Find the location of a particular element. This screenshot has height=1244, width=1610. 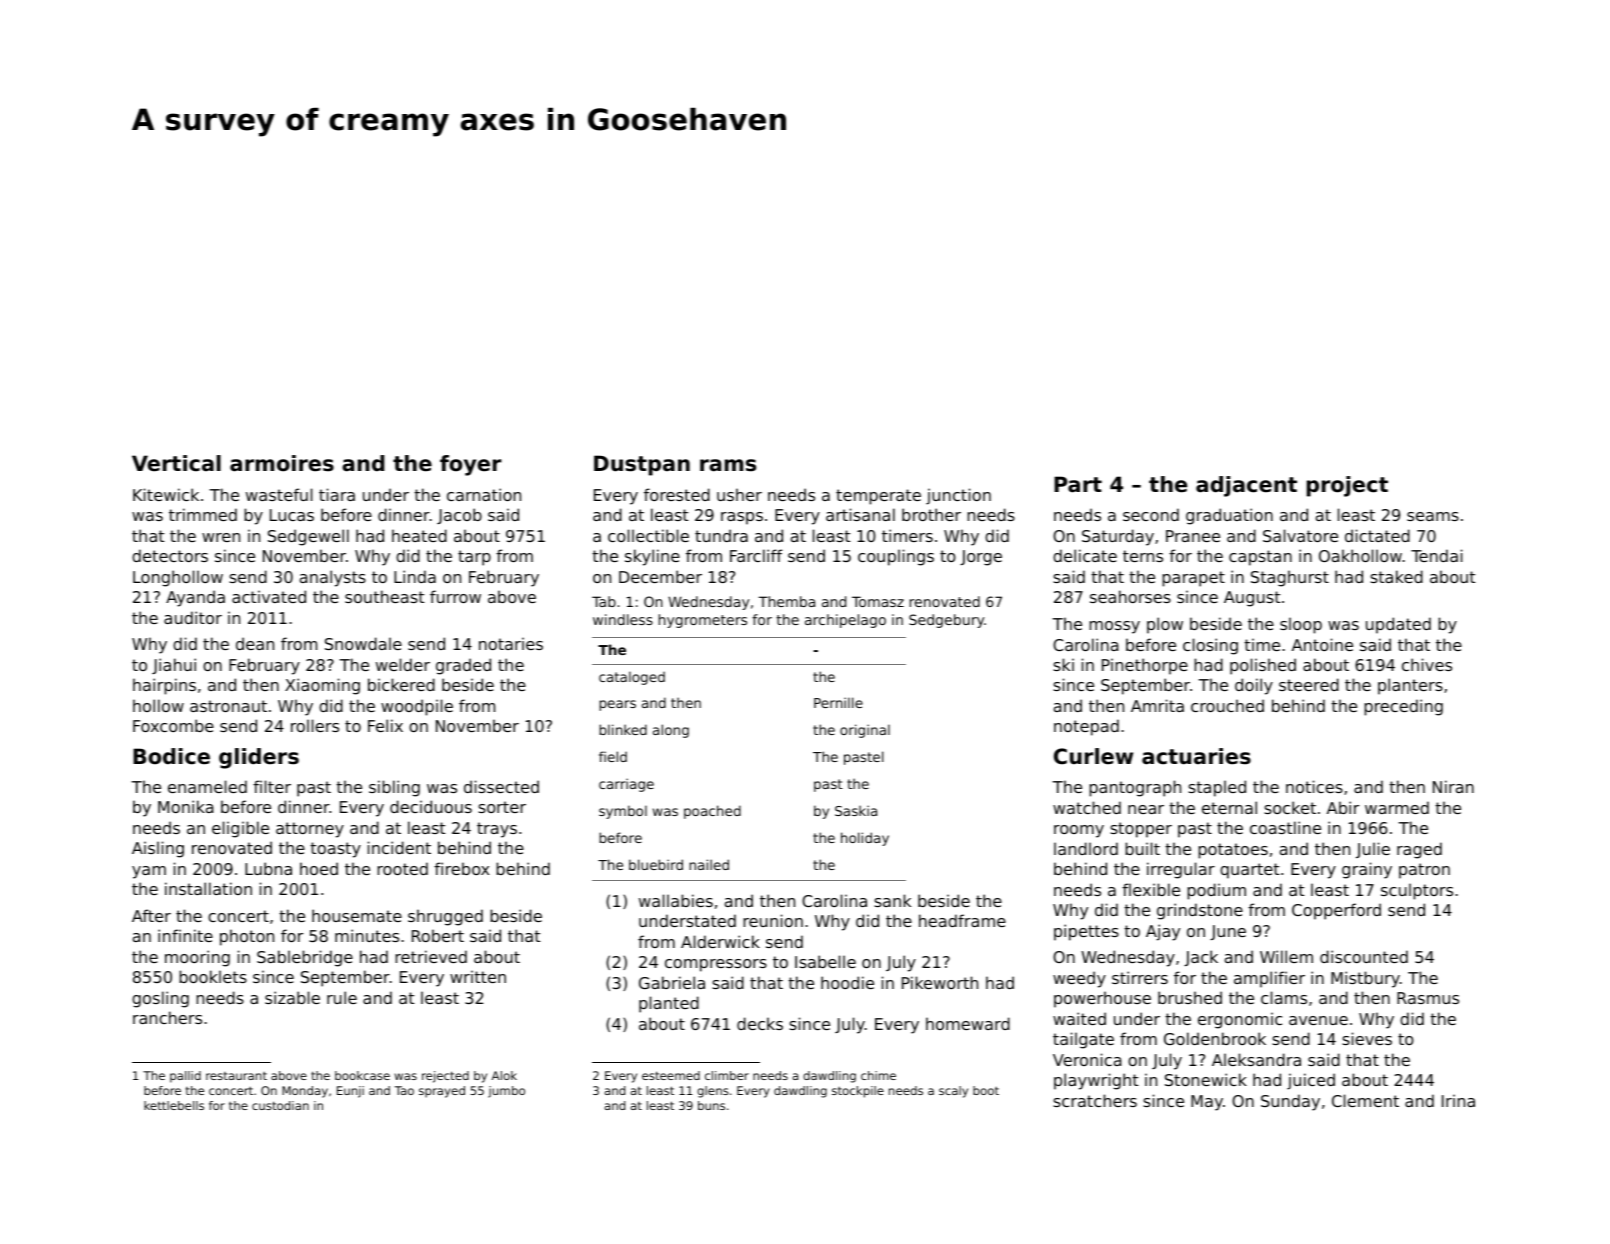

jumbo is located at coordinates (506, 1092).
